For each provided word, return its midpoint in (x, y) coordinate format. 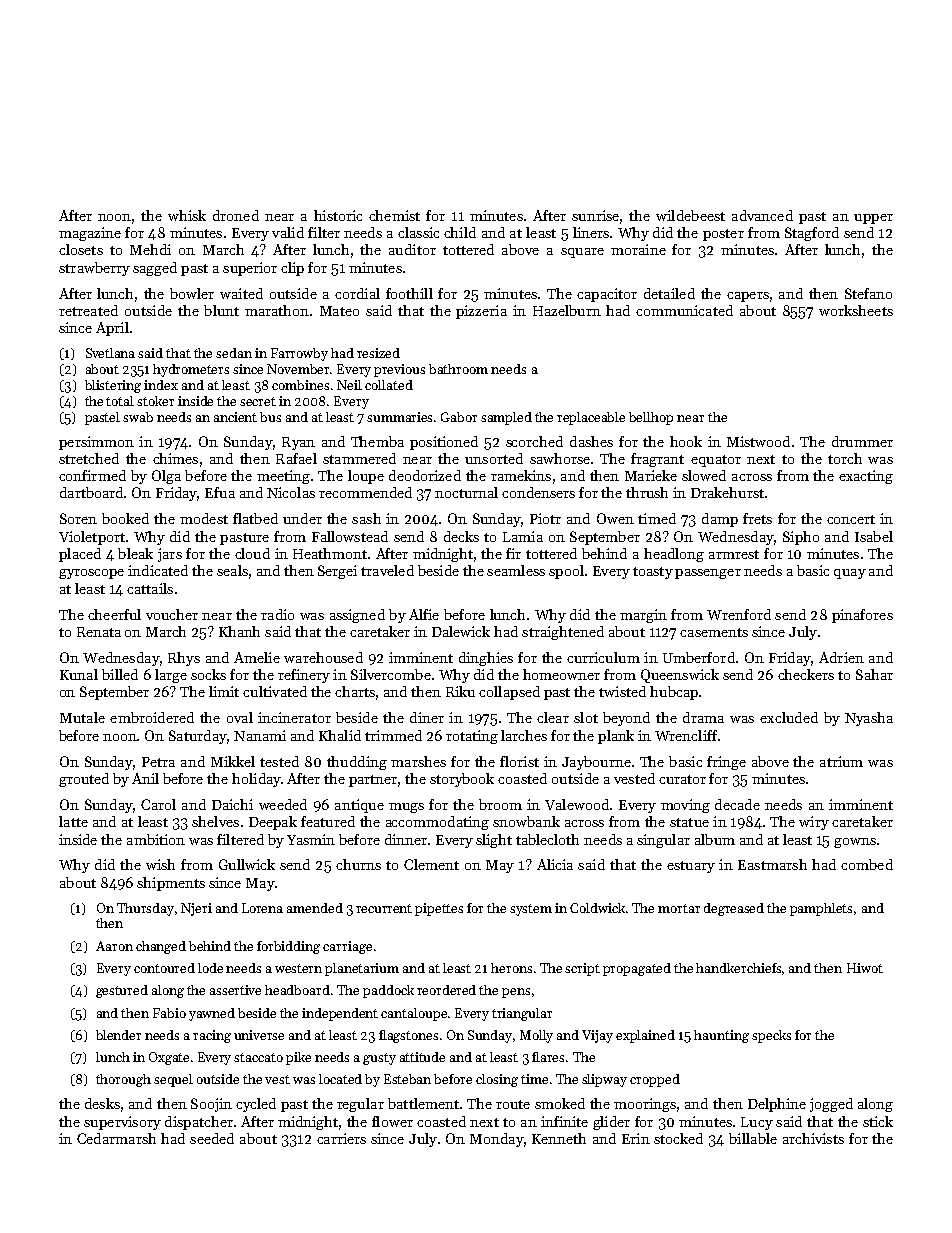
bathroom (458, 369)
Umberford (699, 657)
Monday (496, 1140)
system (531, 910)
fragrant (657, 460)
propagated (637, 969)
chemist (394, 215)
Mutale (82, 717)
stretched (89, 458)
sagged (155, 269)
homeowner (561, 674)
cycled (256, 1105)
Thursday (145, 909)
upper (873, 219)
